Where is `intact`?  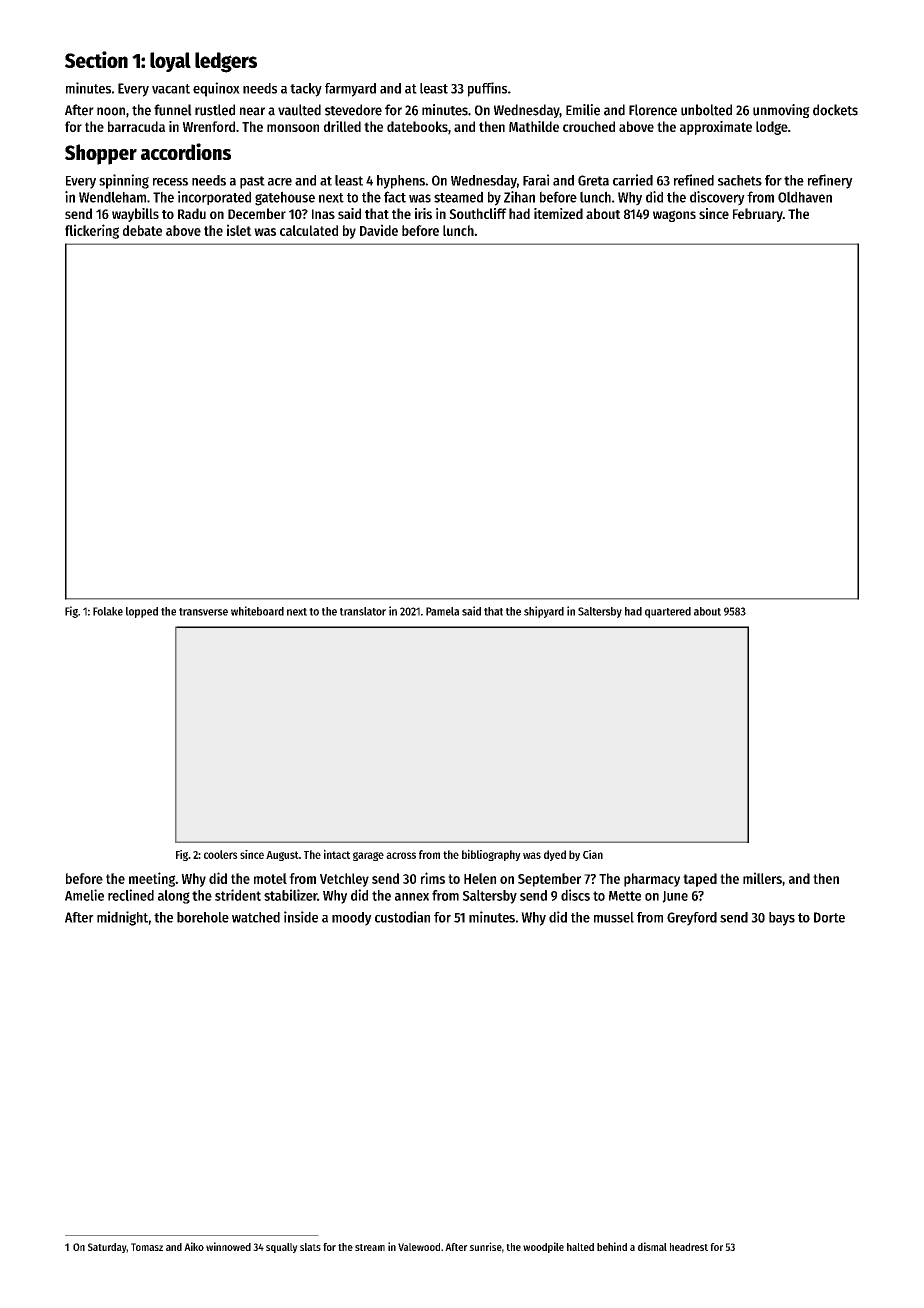 intact is located at coordinates (337, 854).
